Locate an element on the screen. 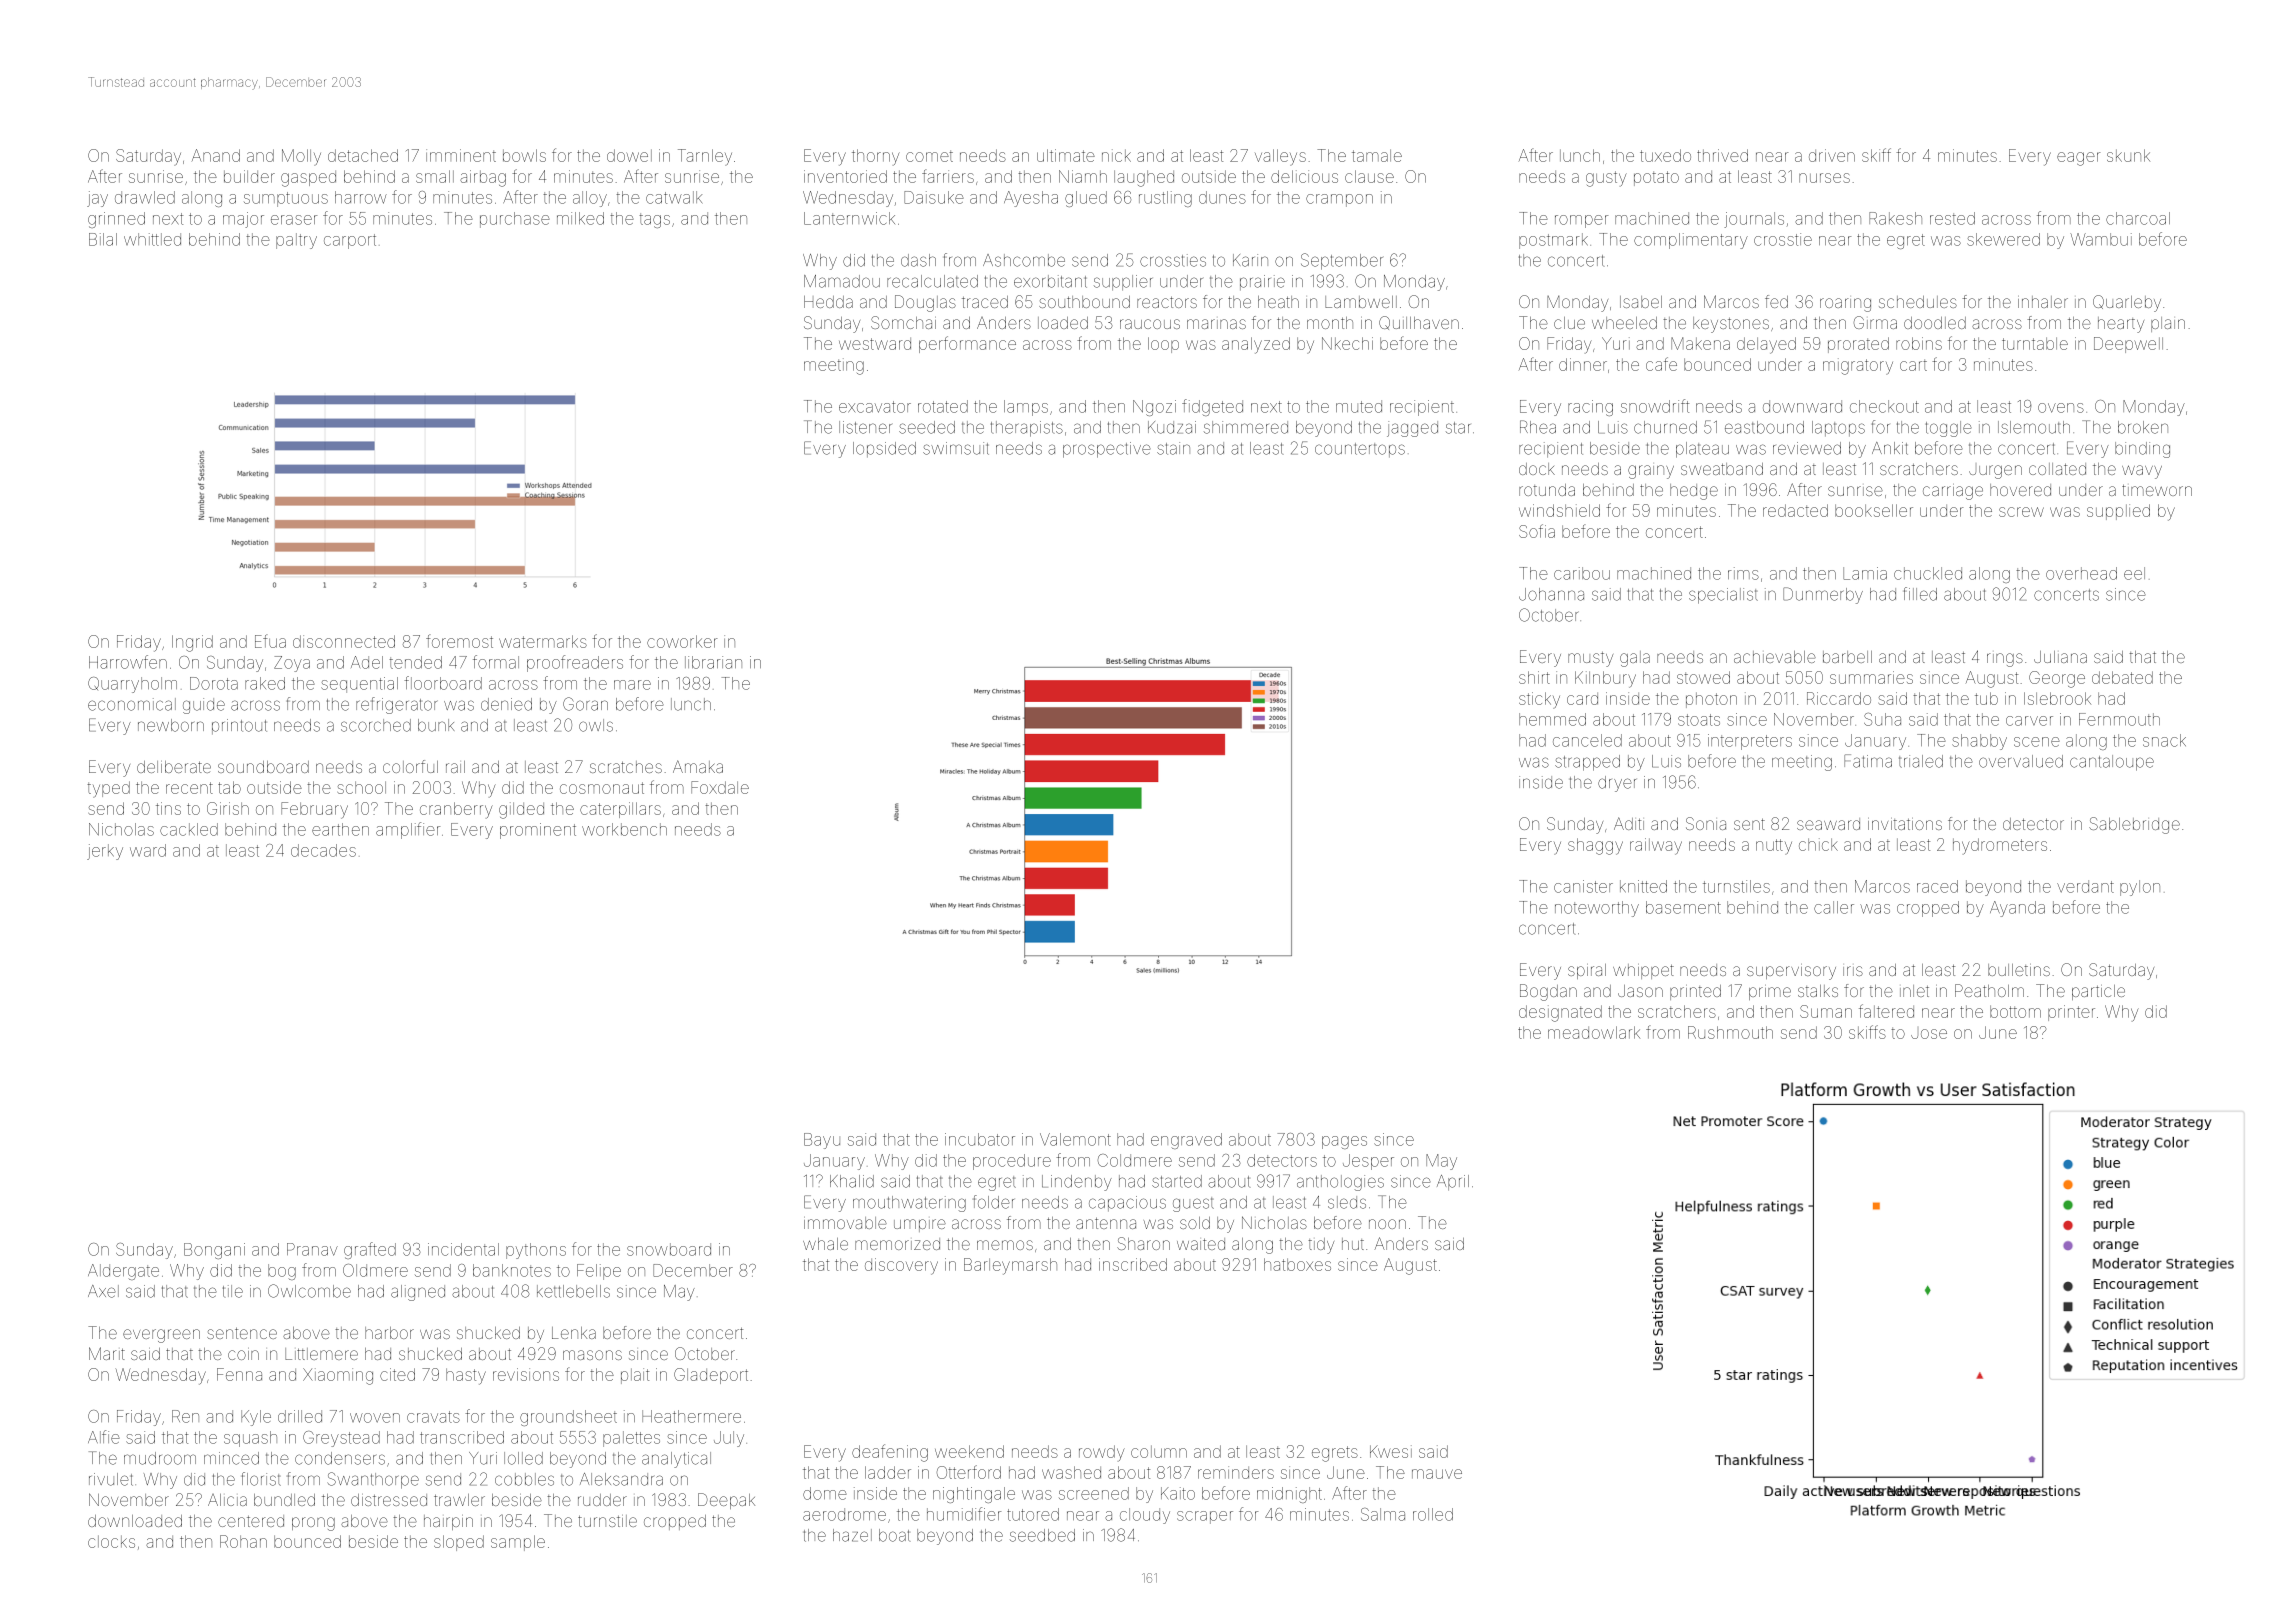 The height and width of the screenshot is (1614, 2282). tamale is located at coordinates (1377, 155).
